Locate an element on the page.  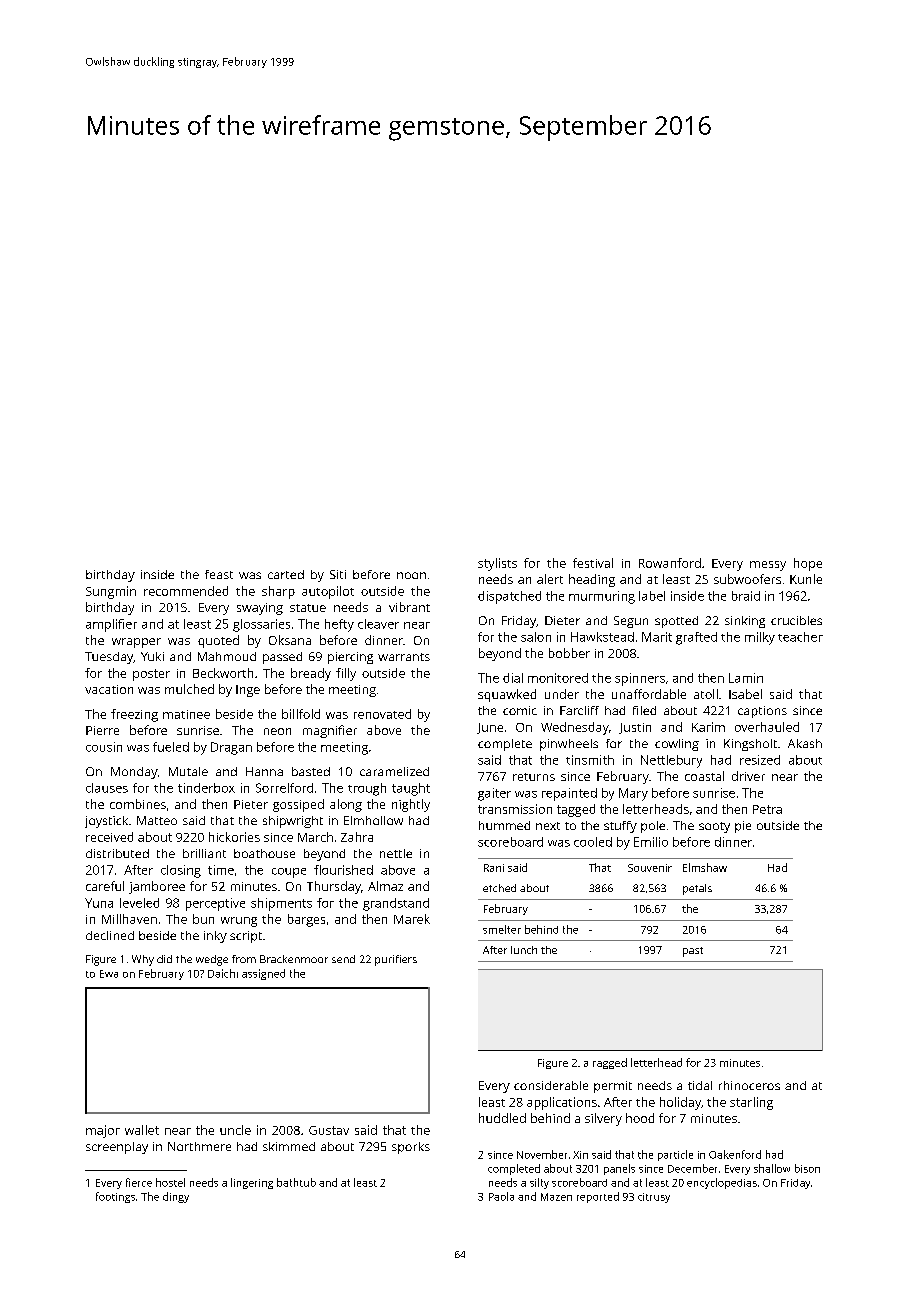
Paola is located at coordinates (501, 1196).
